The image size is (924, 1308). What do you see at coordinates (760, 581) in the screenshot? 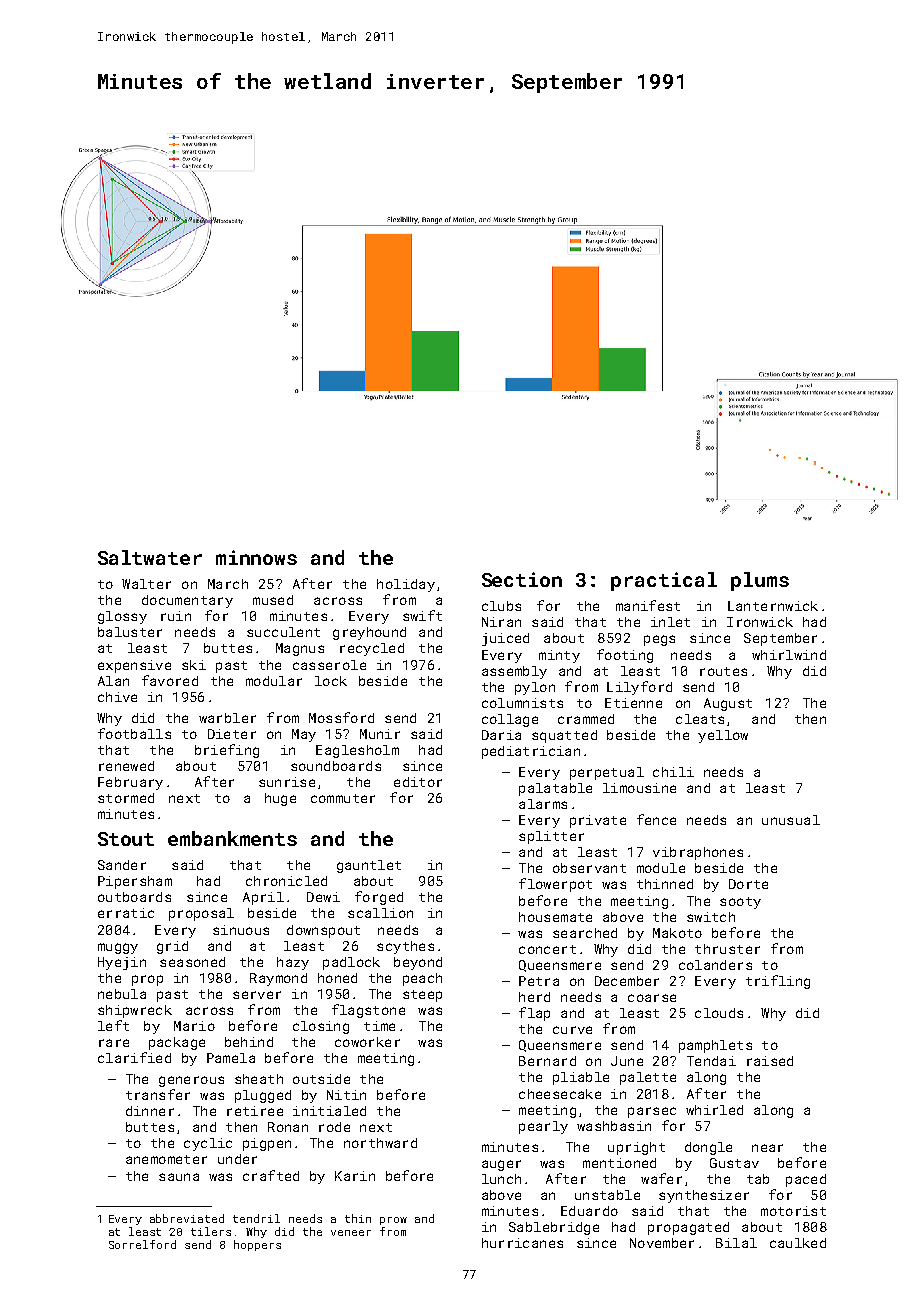
I see `plums` at bounding box center [760, 581].
